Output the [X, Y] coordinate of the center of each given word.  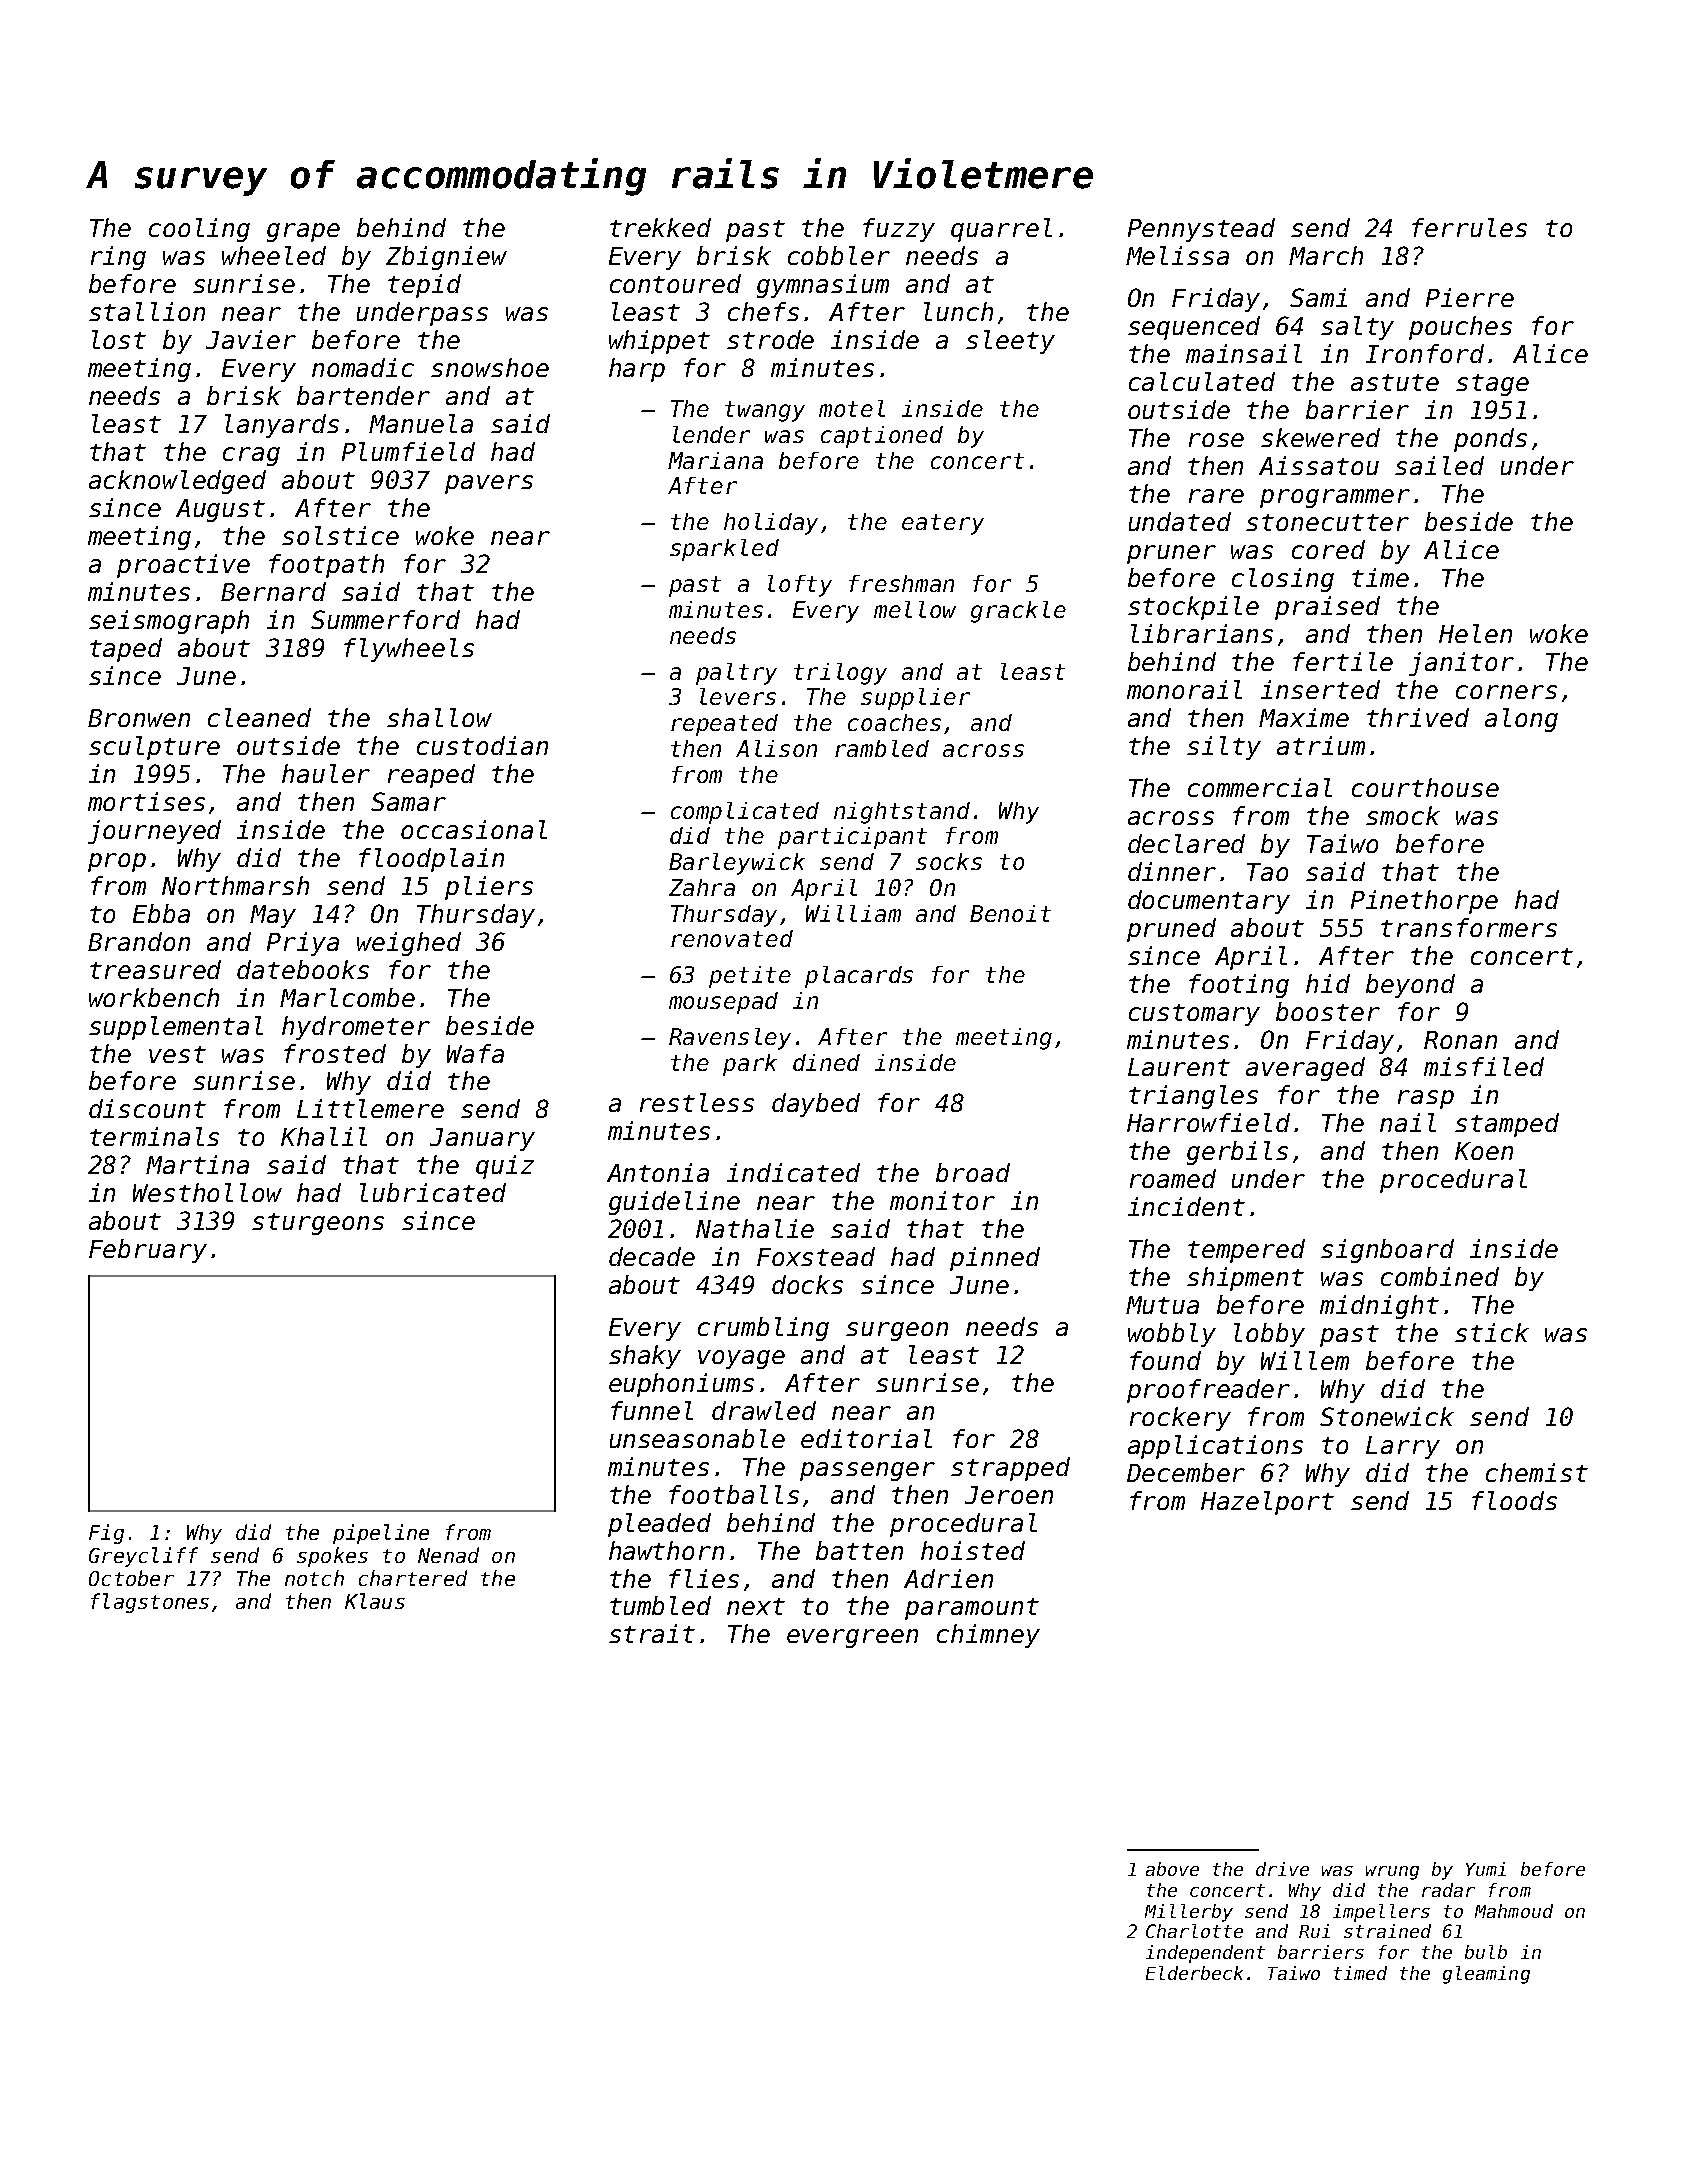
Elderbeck [1194, 1973]
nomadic [363, 367]
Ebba [161, 913]
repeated [724, 725]
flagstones [150, 1603]
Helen [1475, 633]
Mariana [715, 460]
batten [859, 1550]
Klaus [375, 1601]
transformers [1469, 927]
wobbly [1172, 1335]
